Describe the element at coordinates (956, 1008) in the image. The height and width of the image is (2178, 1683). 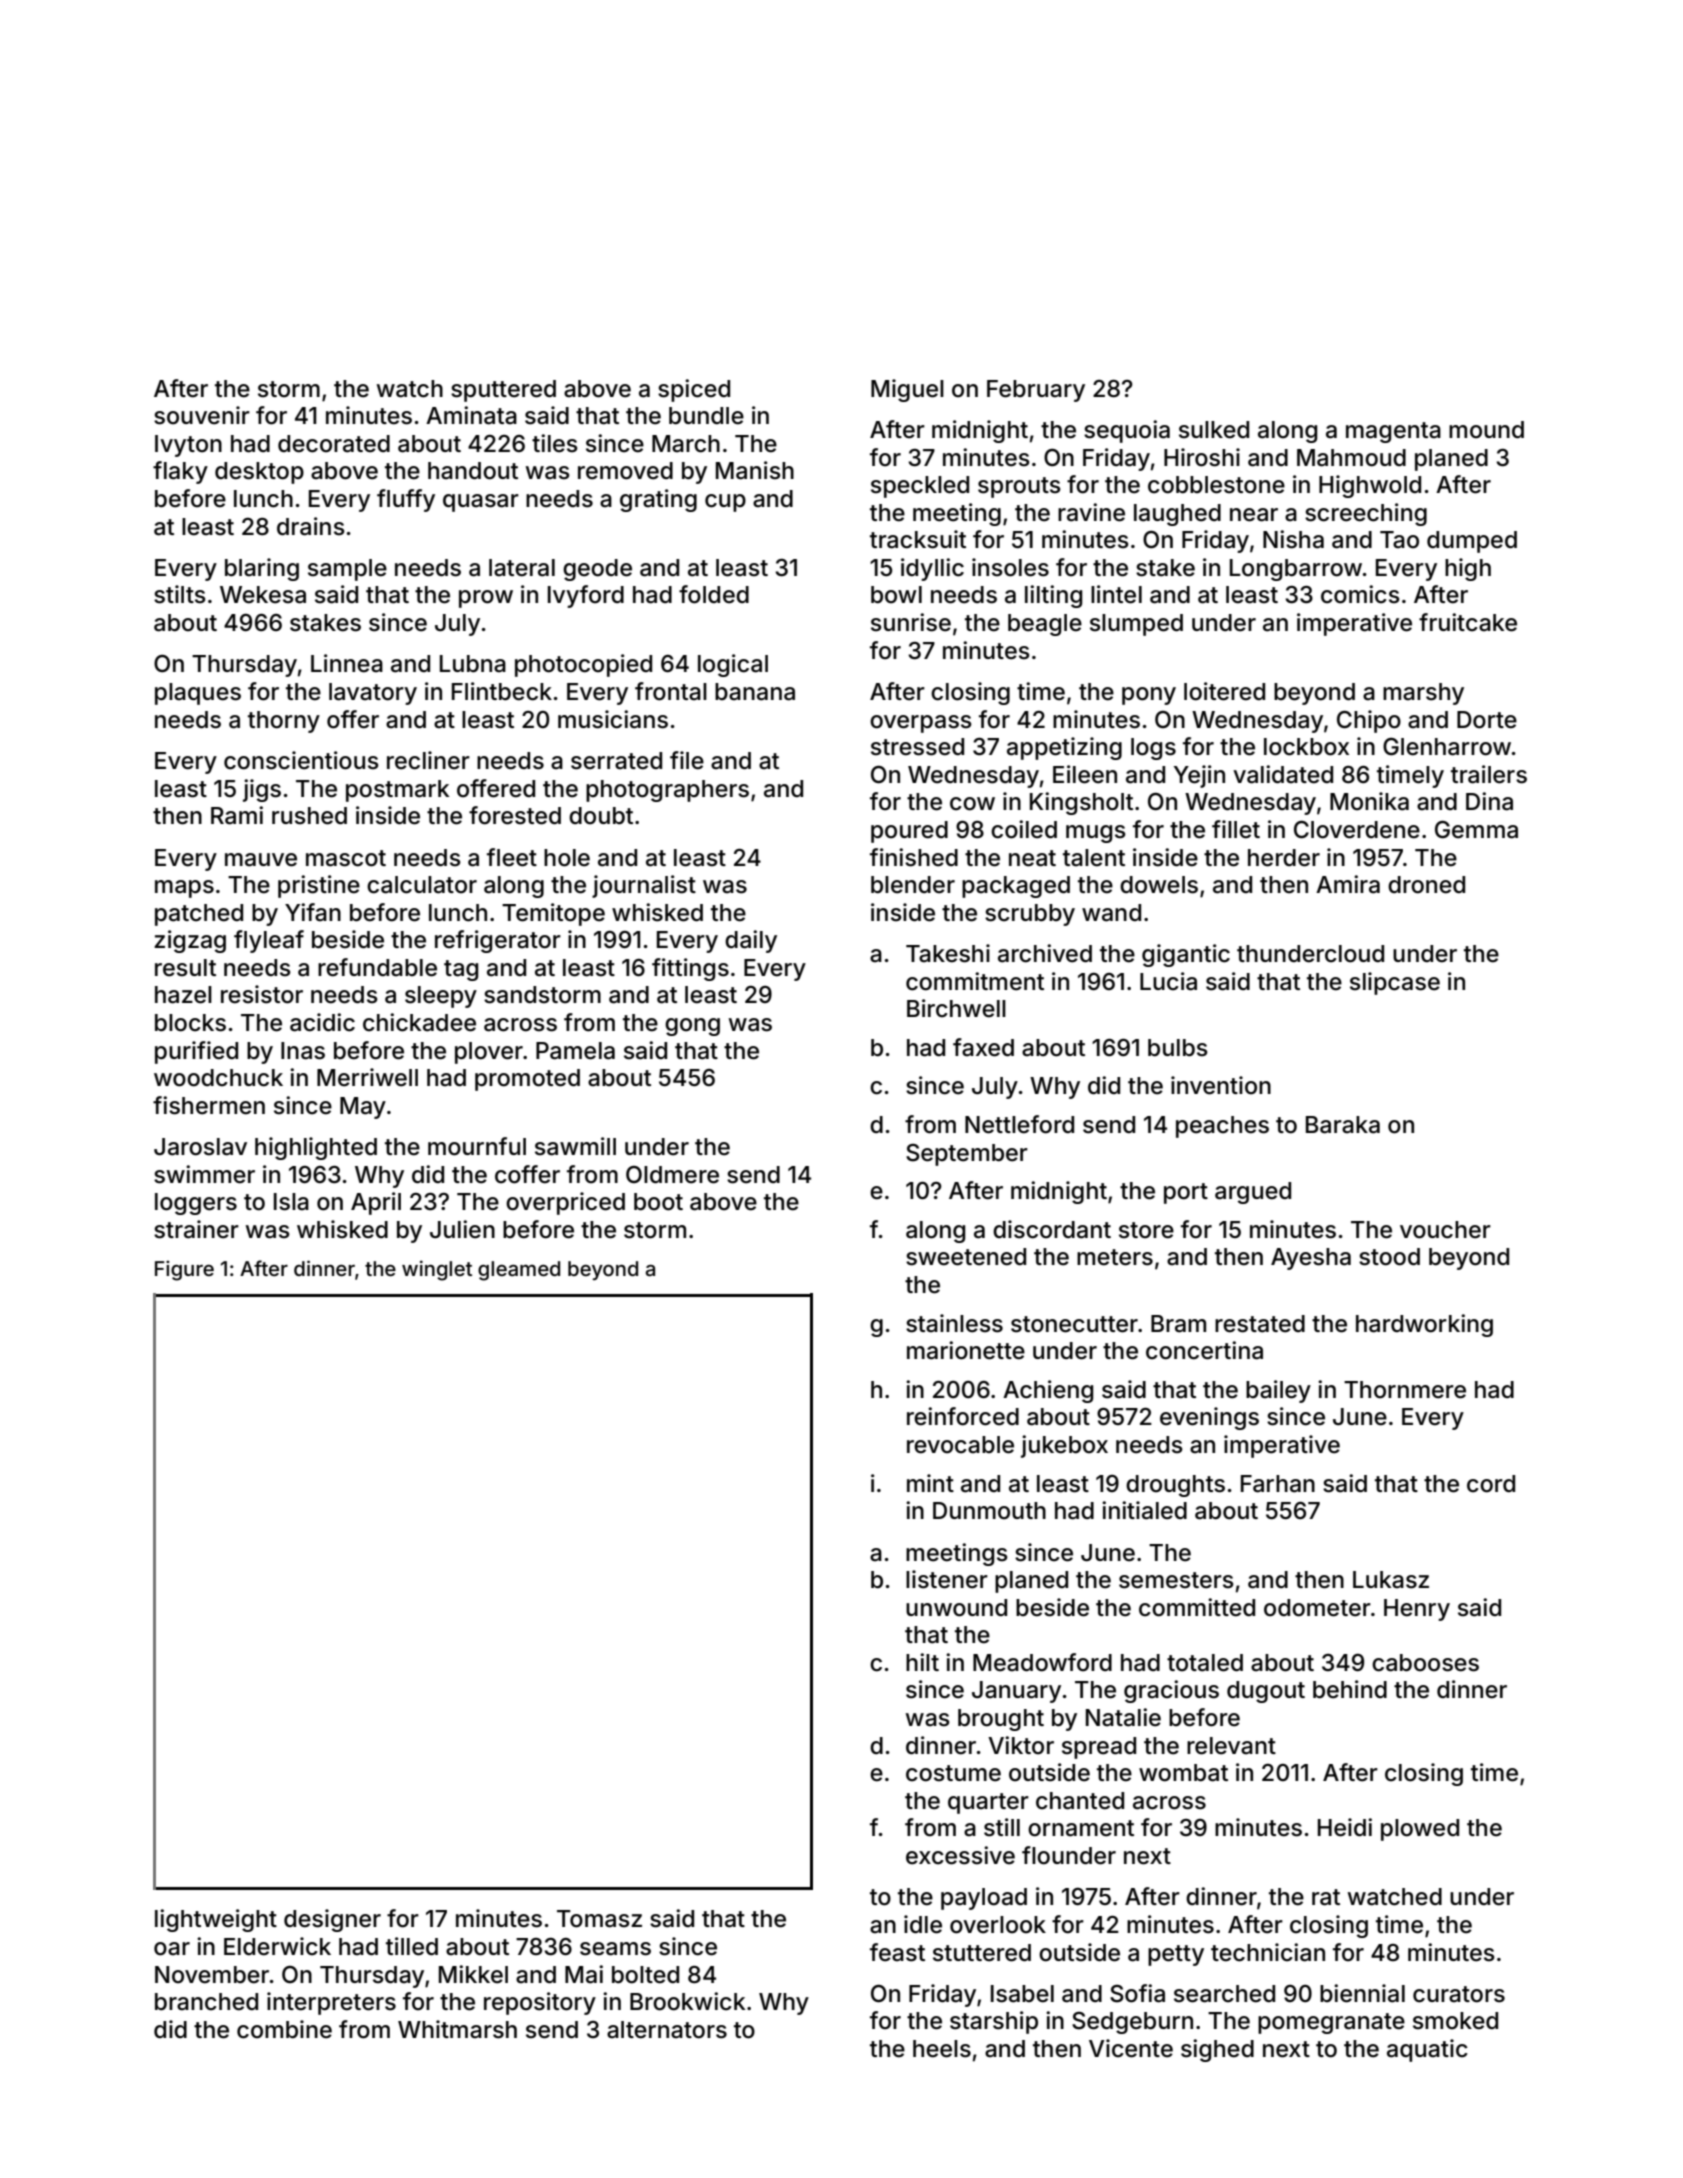
I see `Birchwell` at that location.
